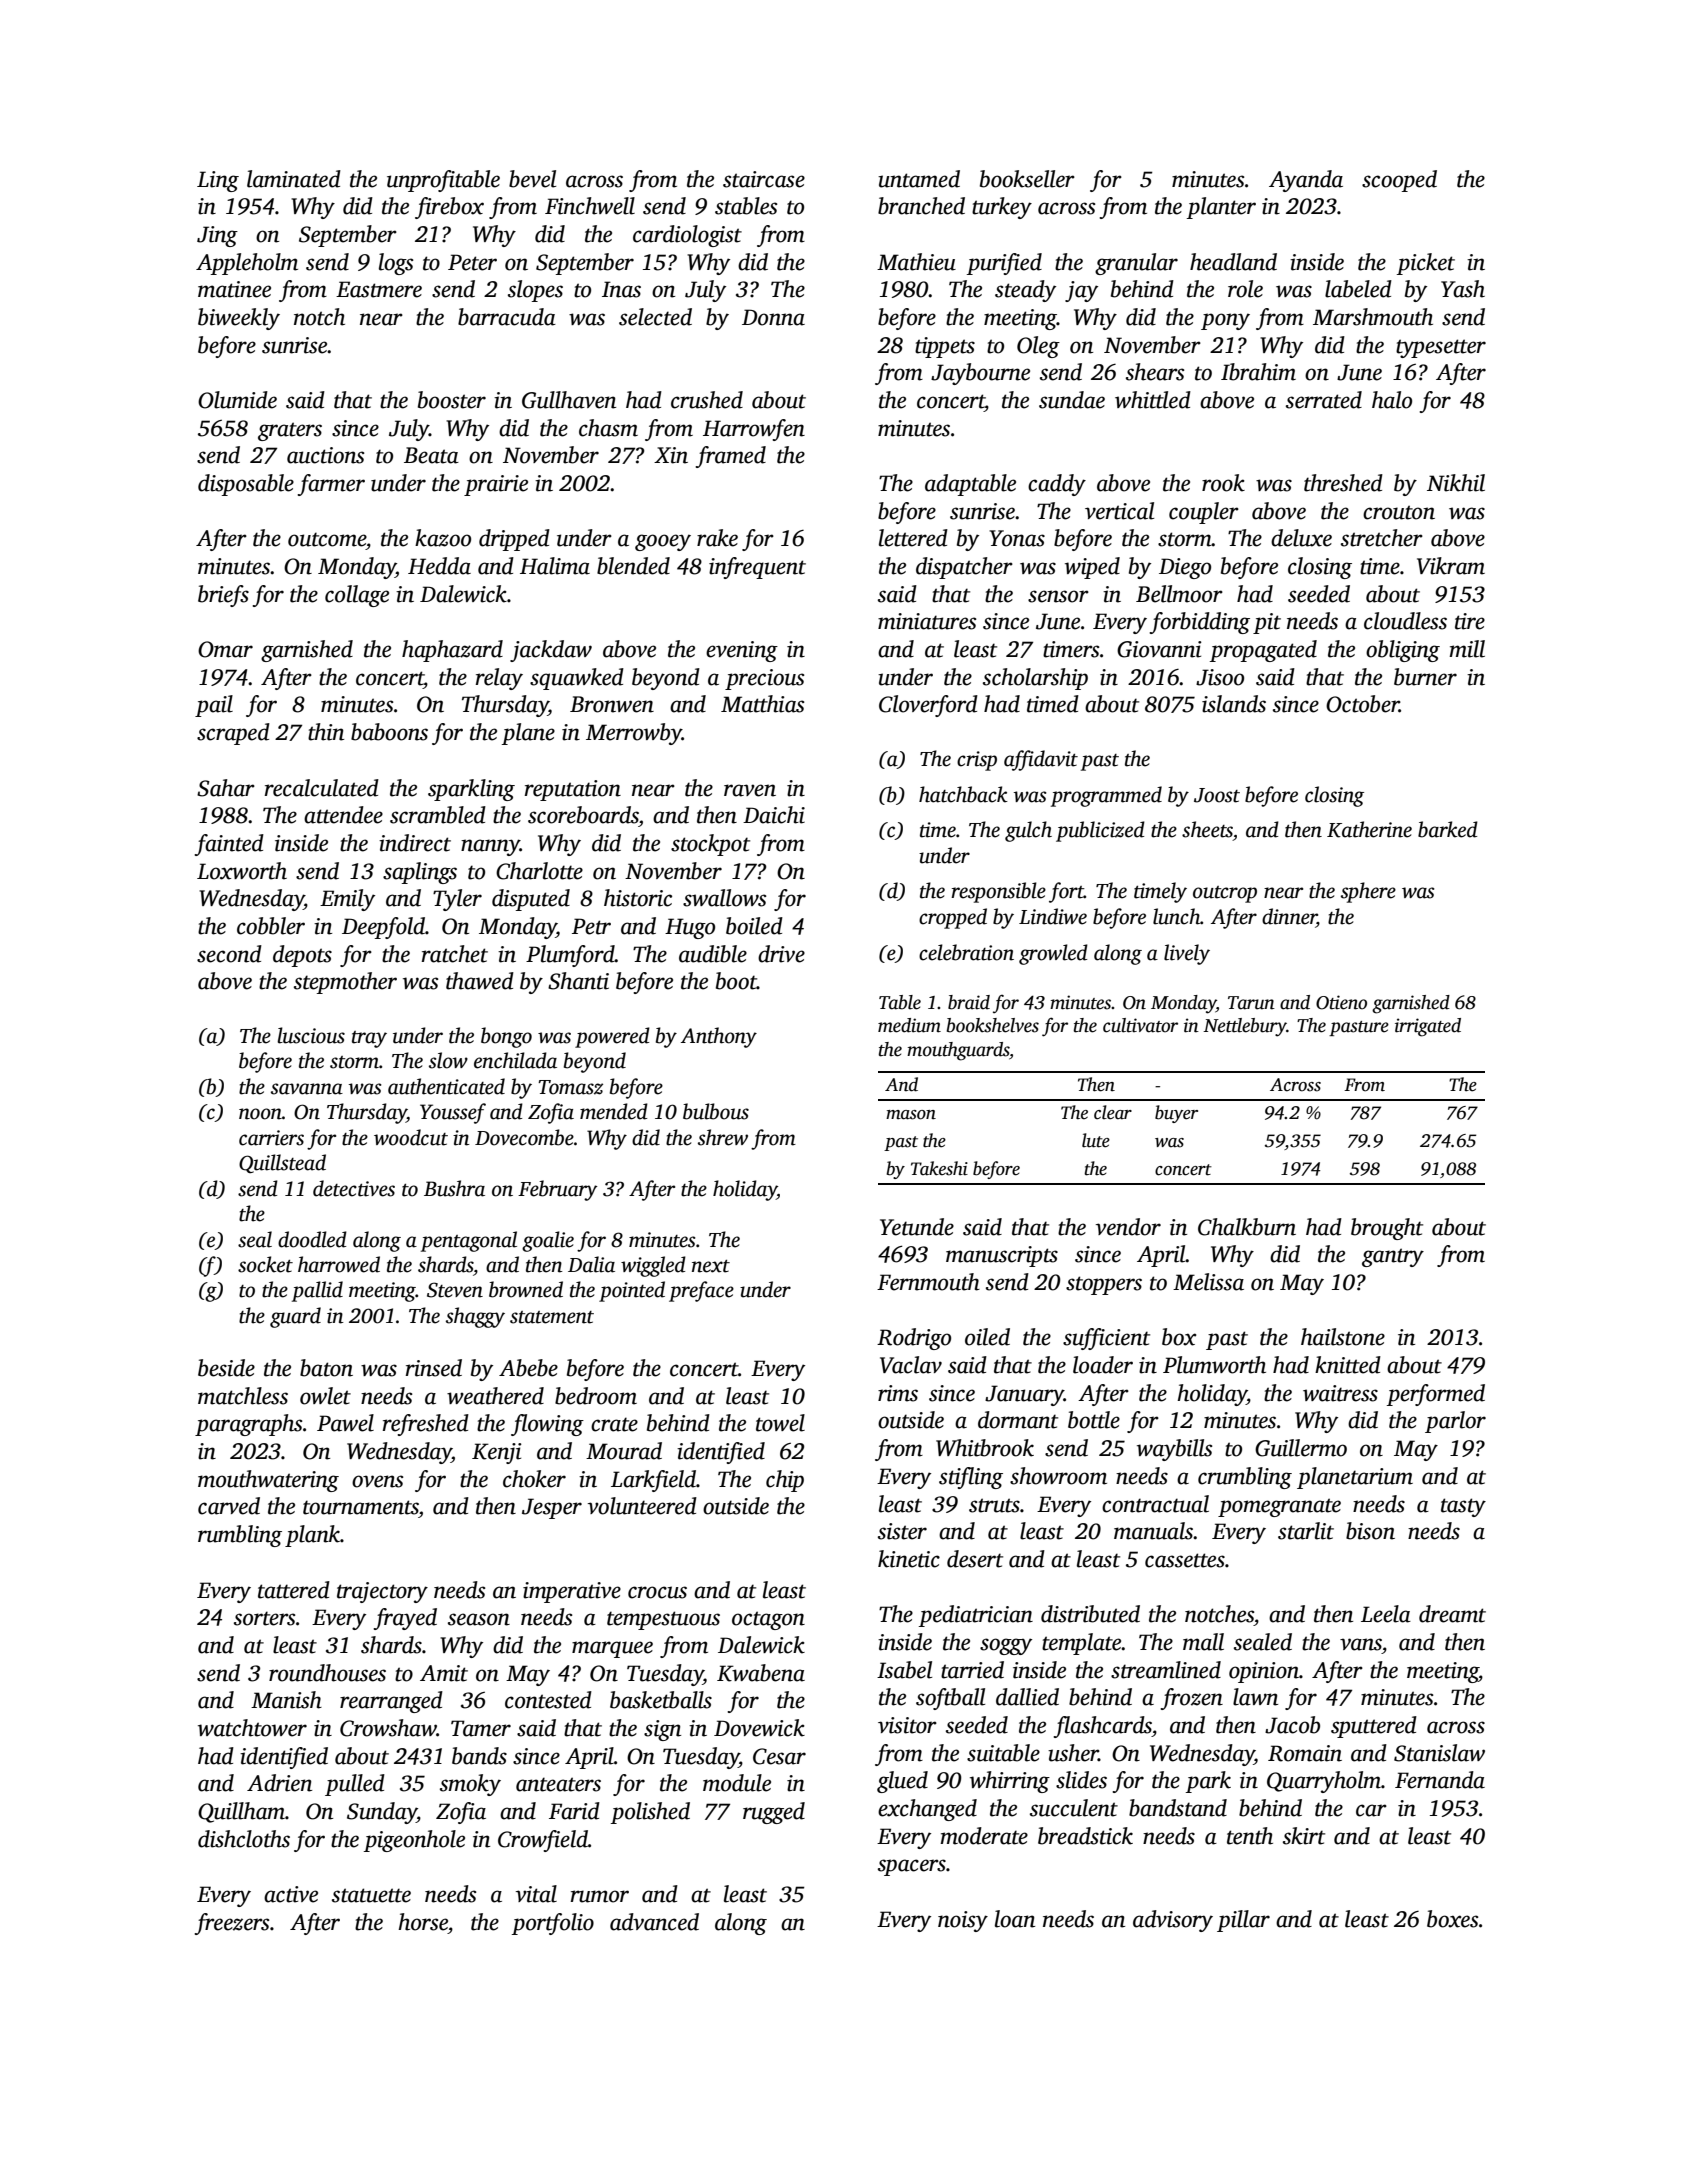 This screenshot has height=2178, width=1683. Describe the element at coordinates (953, 918) in the screenshot. I see `cropped` at that location.
